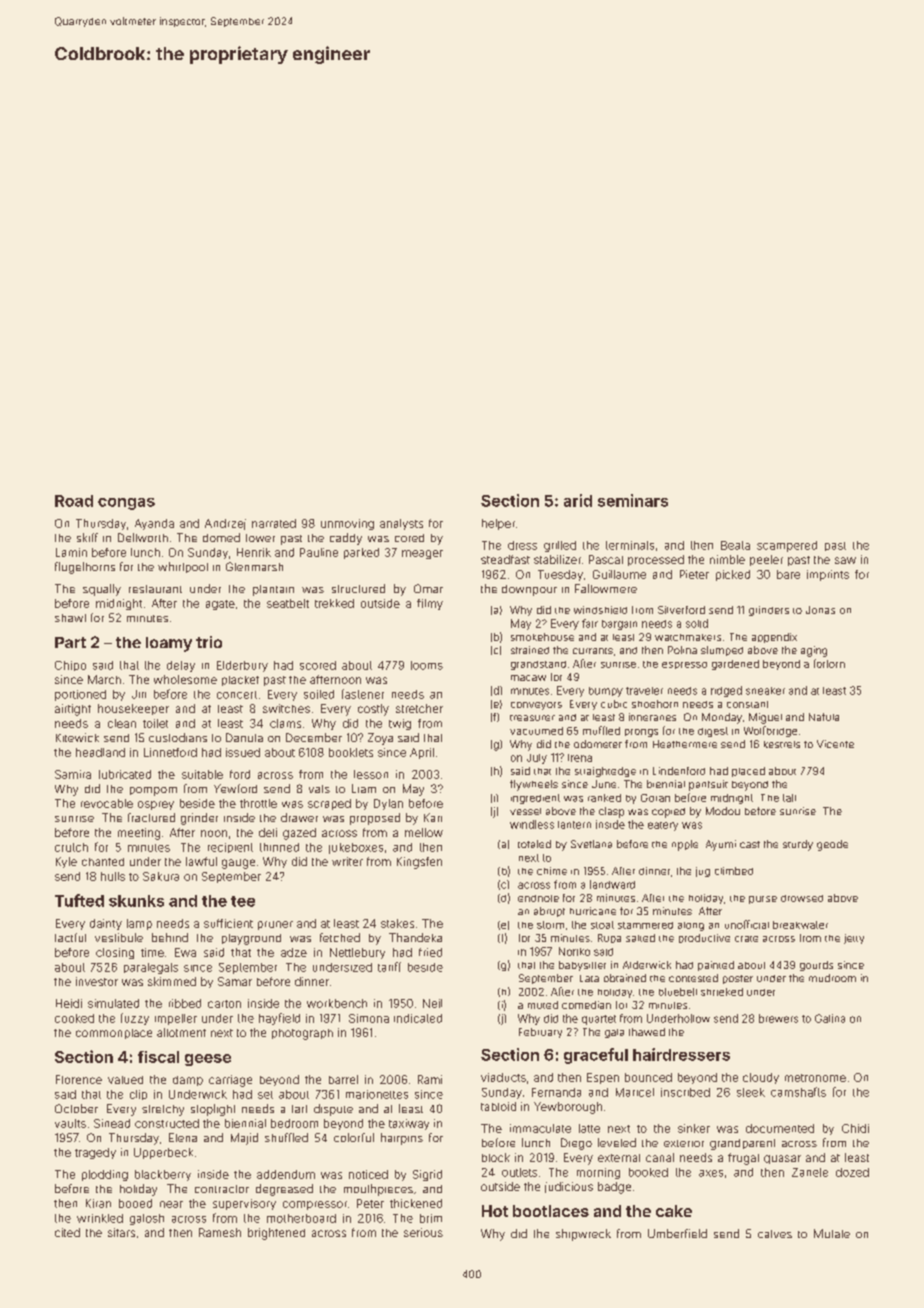 This screenshot has height=1308, width=924. I want to click on solid, so click(697, 623).
